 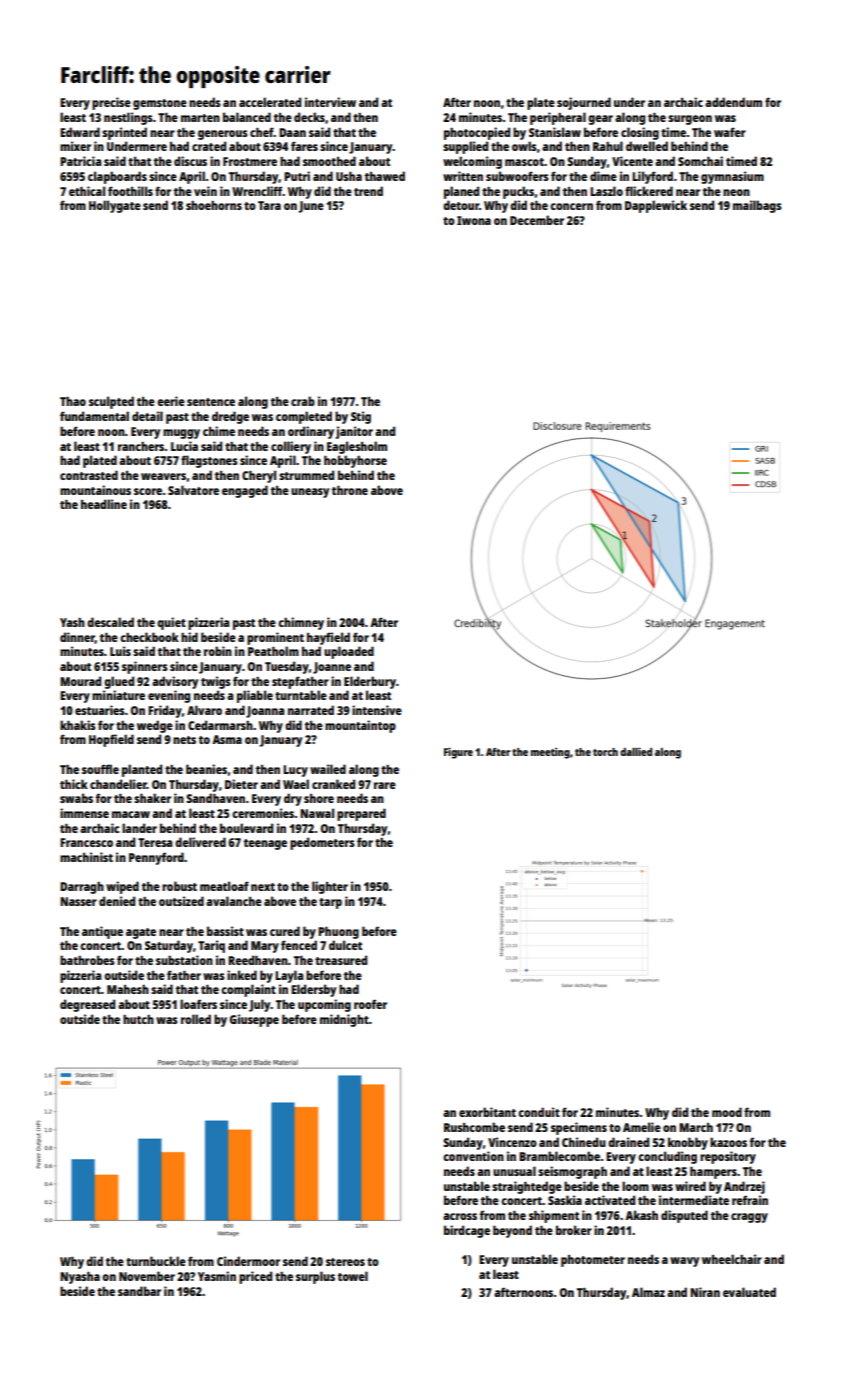 I want to click on Stig, so click(x=361, y=417).
